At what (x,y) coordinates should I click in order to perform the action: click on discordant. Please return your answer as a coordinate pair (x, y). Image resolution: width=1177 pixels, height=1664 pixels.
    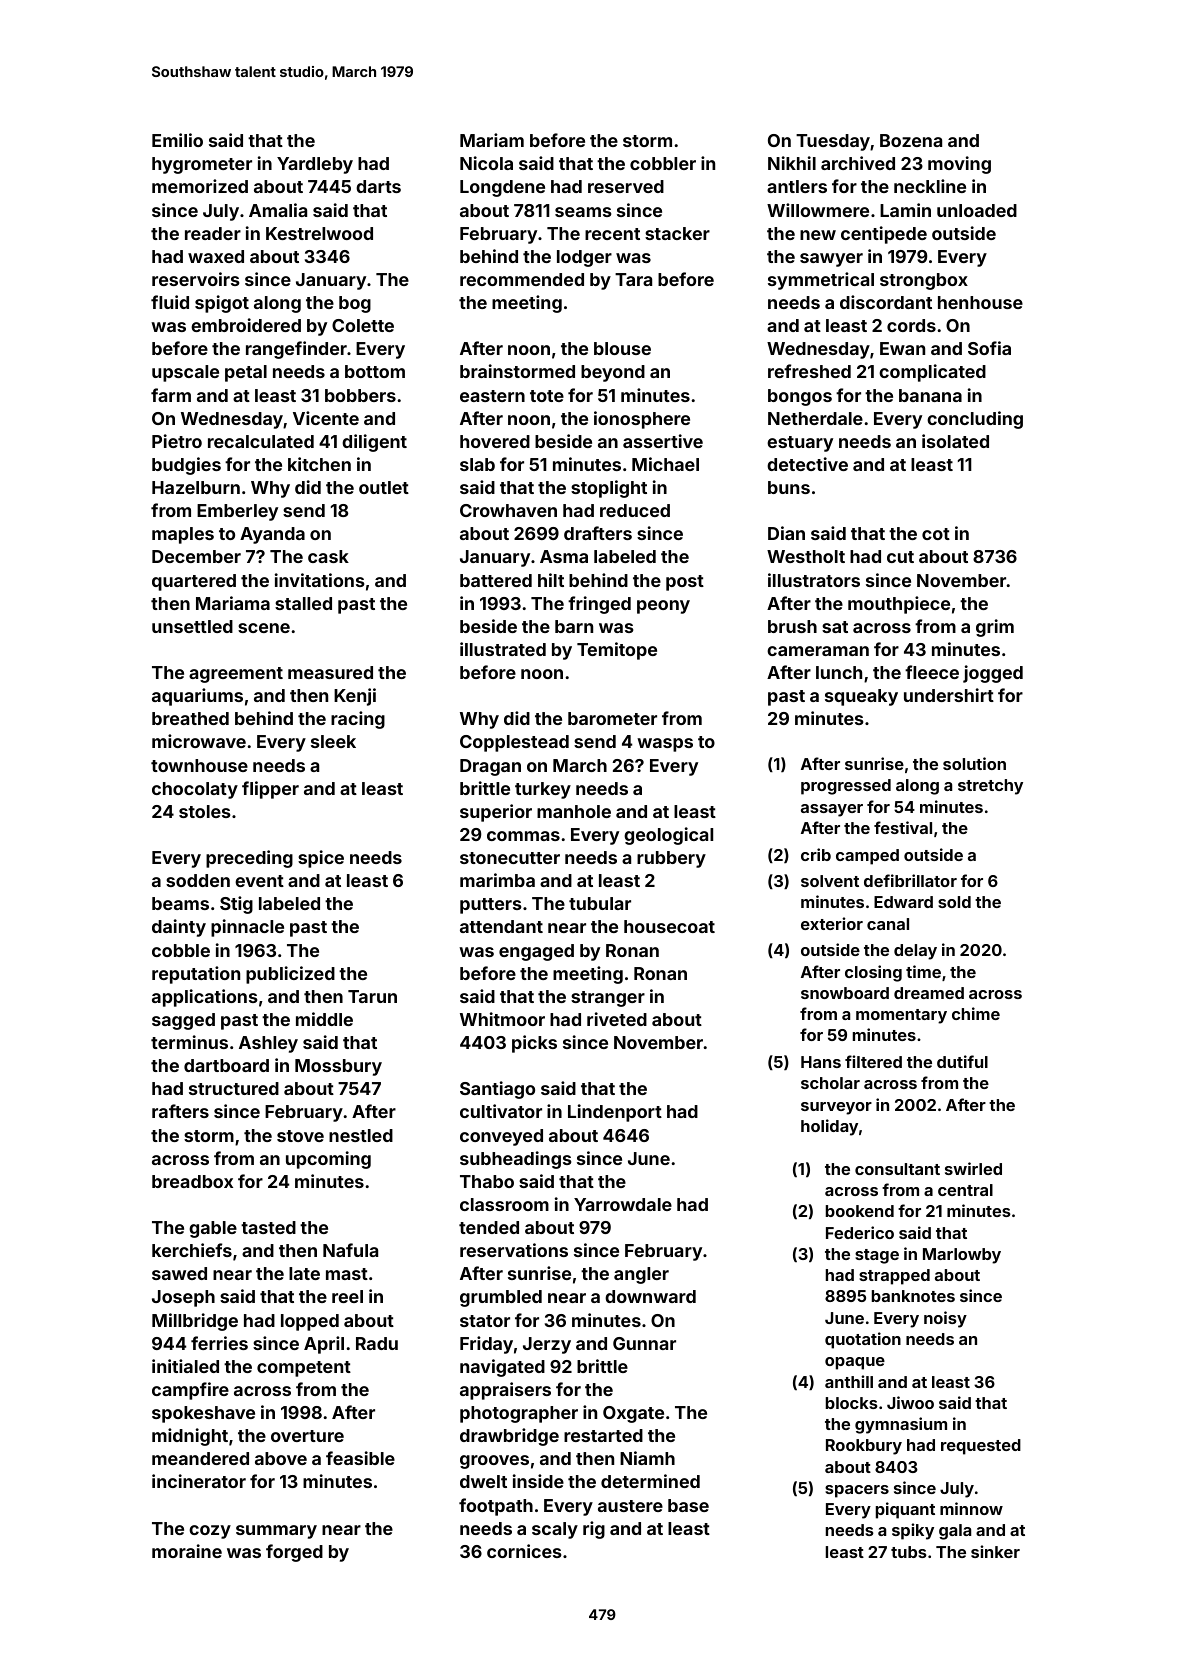
    Looking at the image, I should click on (886, 302).
